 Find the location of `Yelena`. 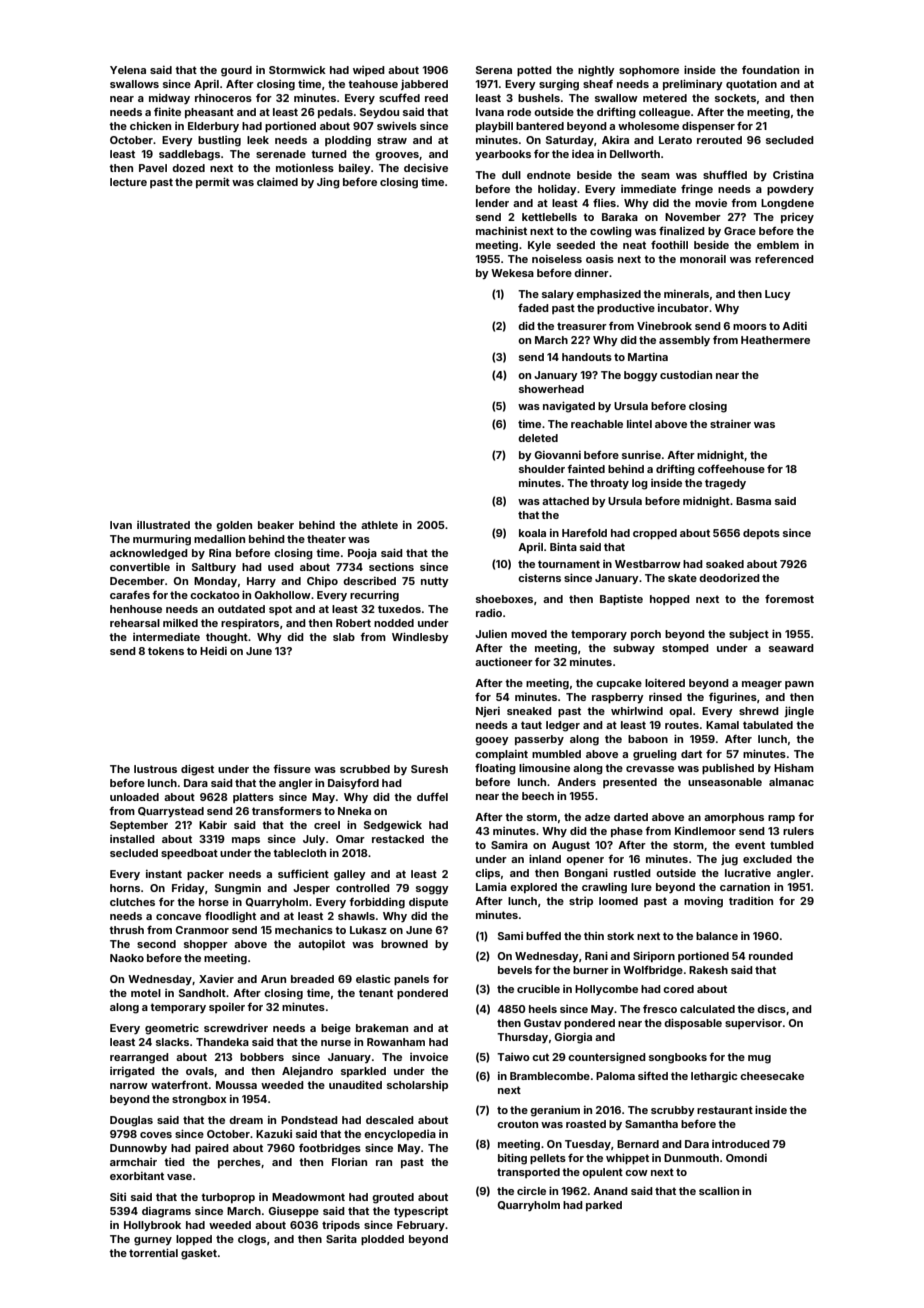

Yelena is located at coordinates (128, 70).
